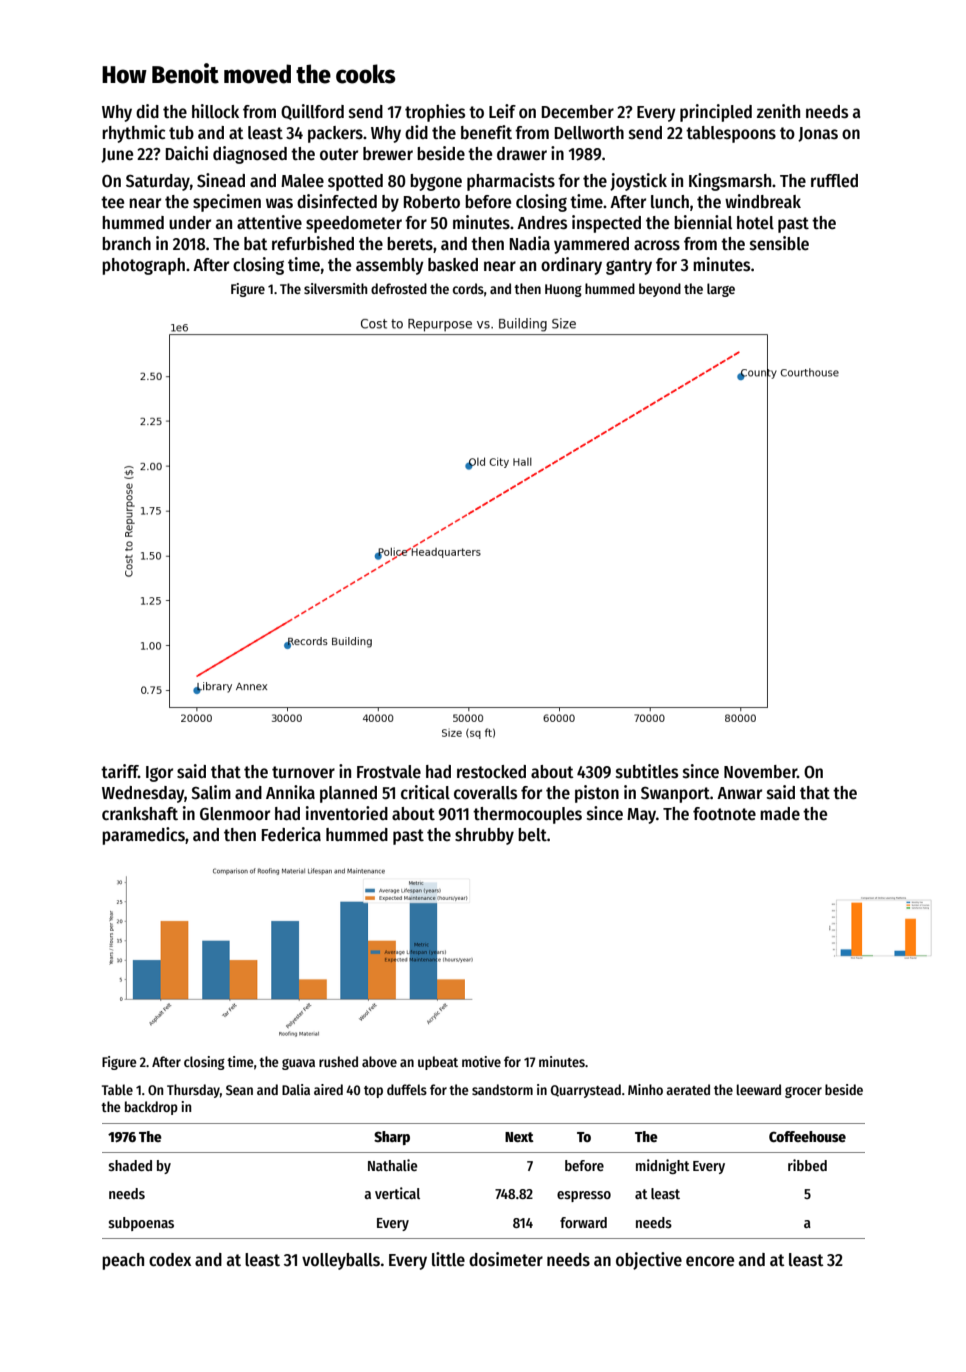 Image resolution: width=966 pixels, height=1372 pixels. I want to click on Anwar, so click(739, 793).
